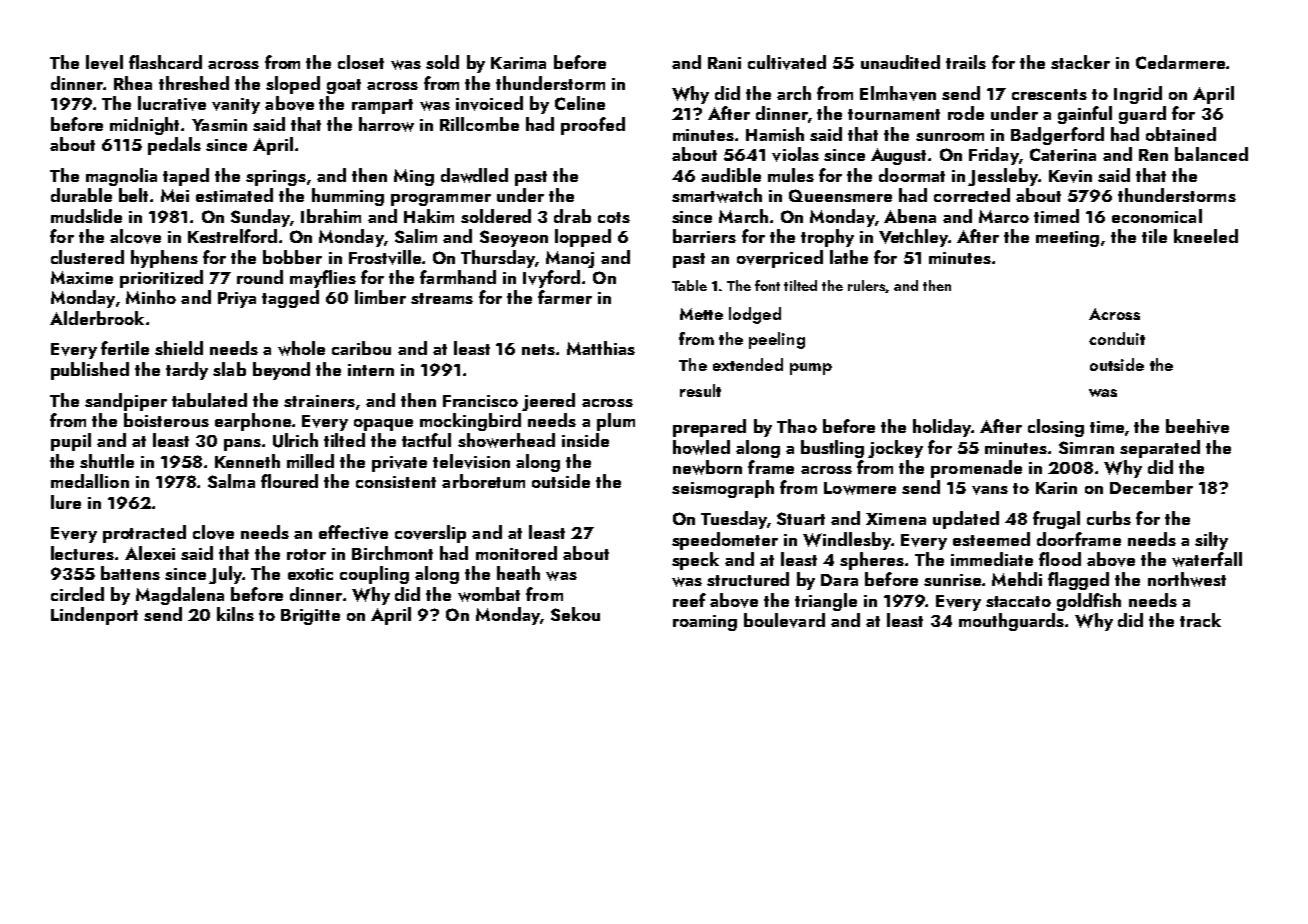 The width and height of the image is (1308, 924). What do you see at coordinates (470, 422) in the image?
I see `mockingbird` at bounding box center [470, 422].
